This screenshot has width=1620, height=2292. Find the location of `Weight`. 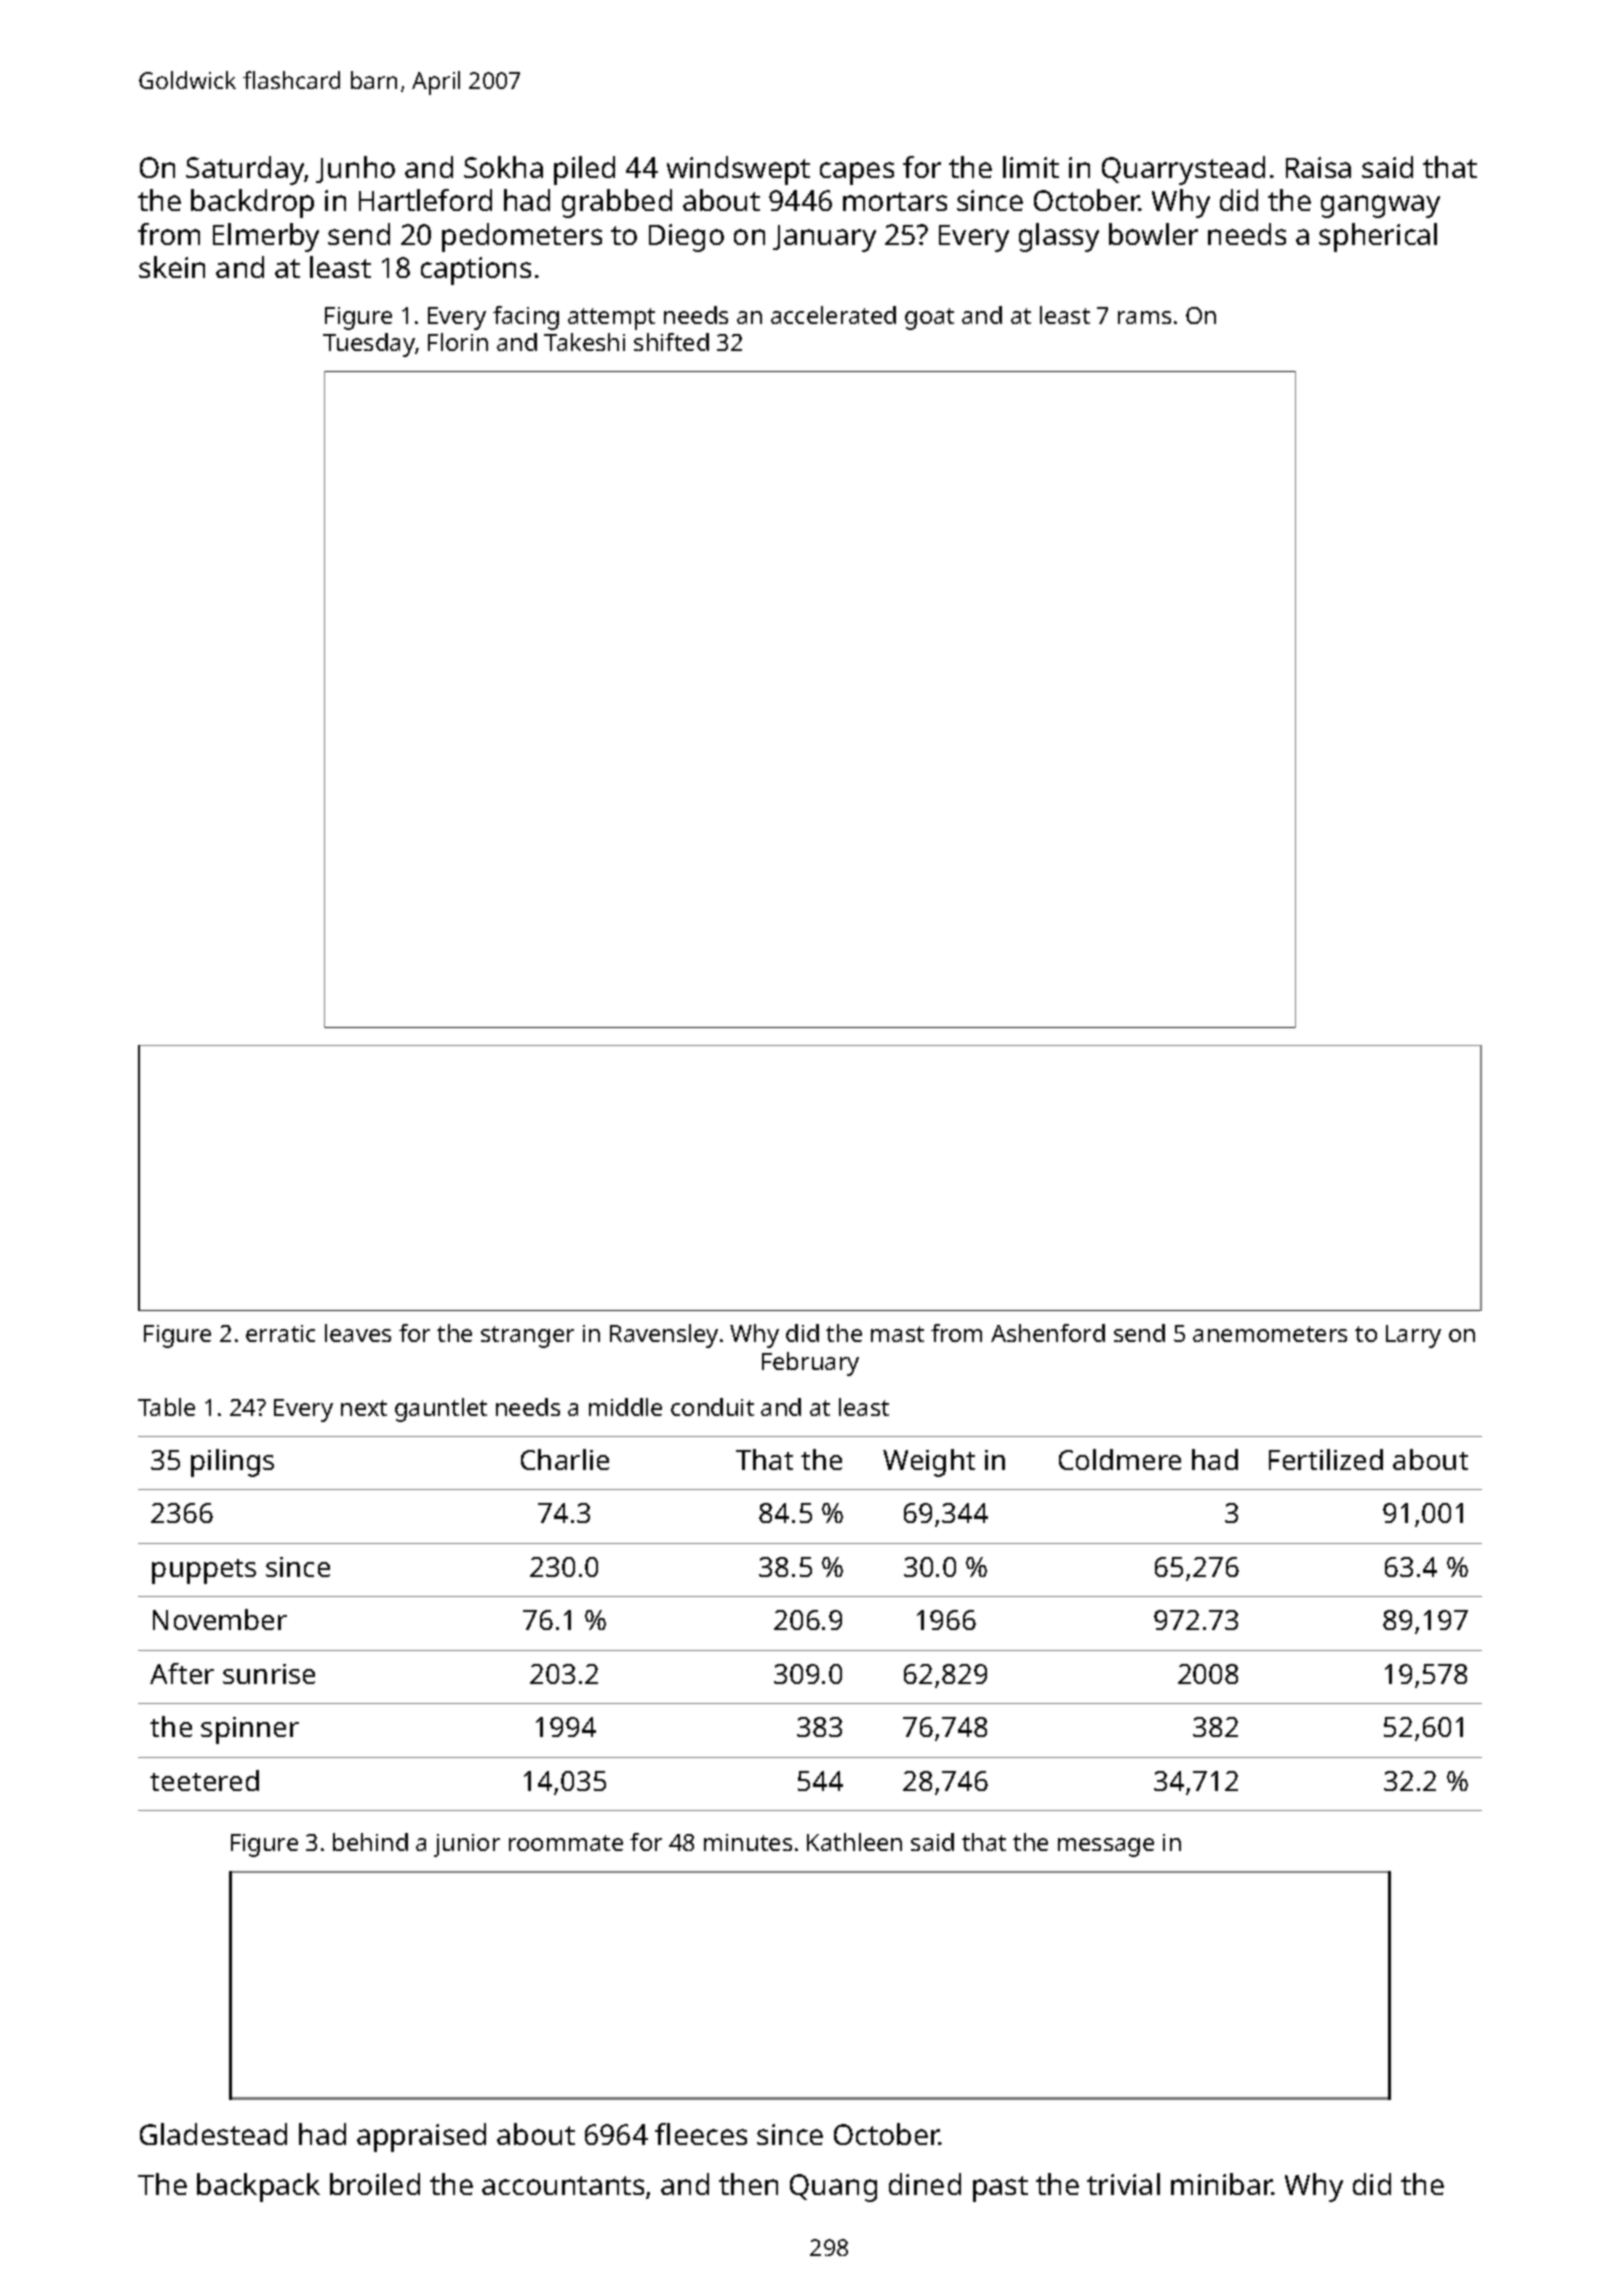

Weight is located at coordinates (929, 1463).
